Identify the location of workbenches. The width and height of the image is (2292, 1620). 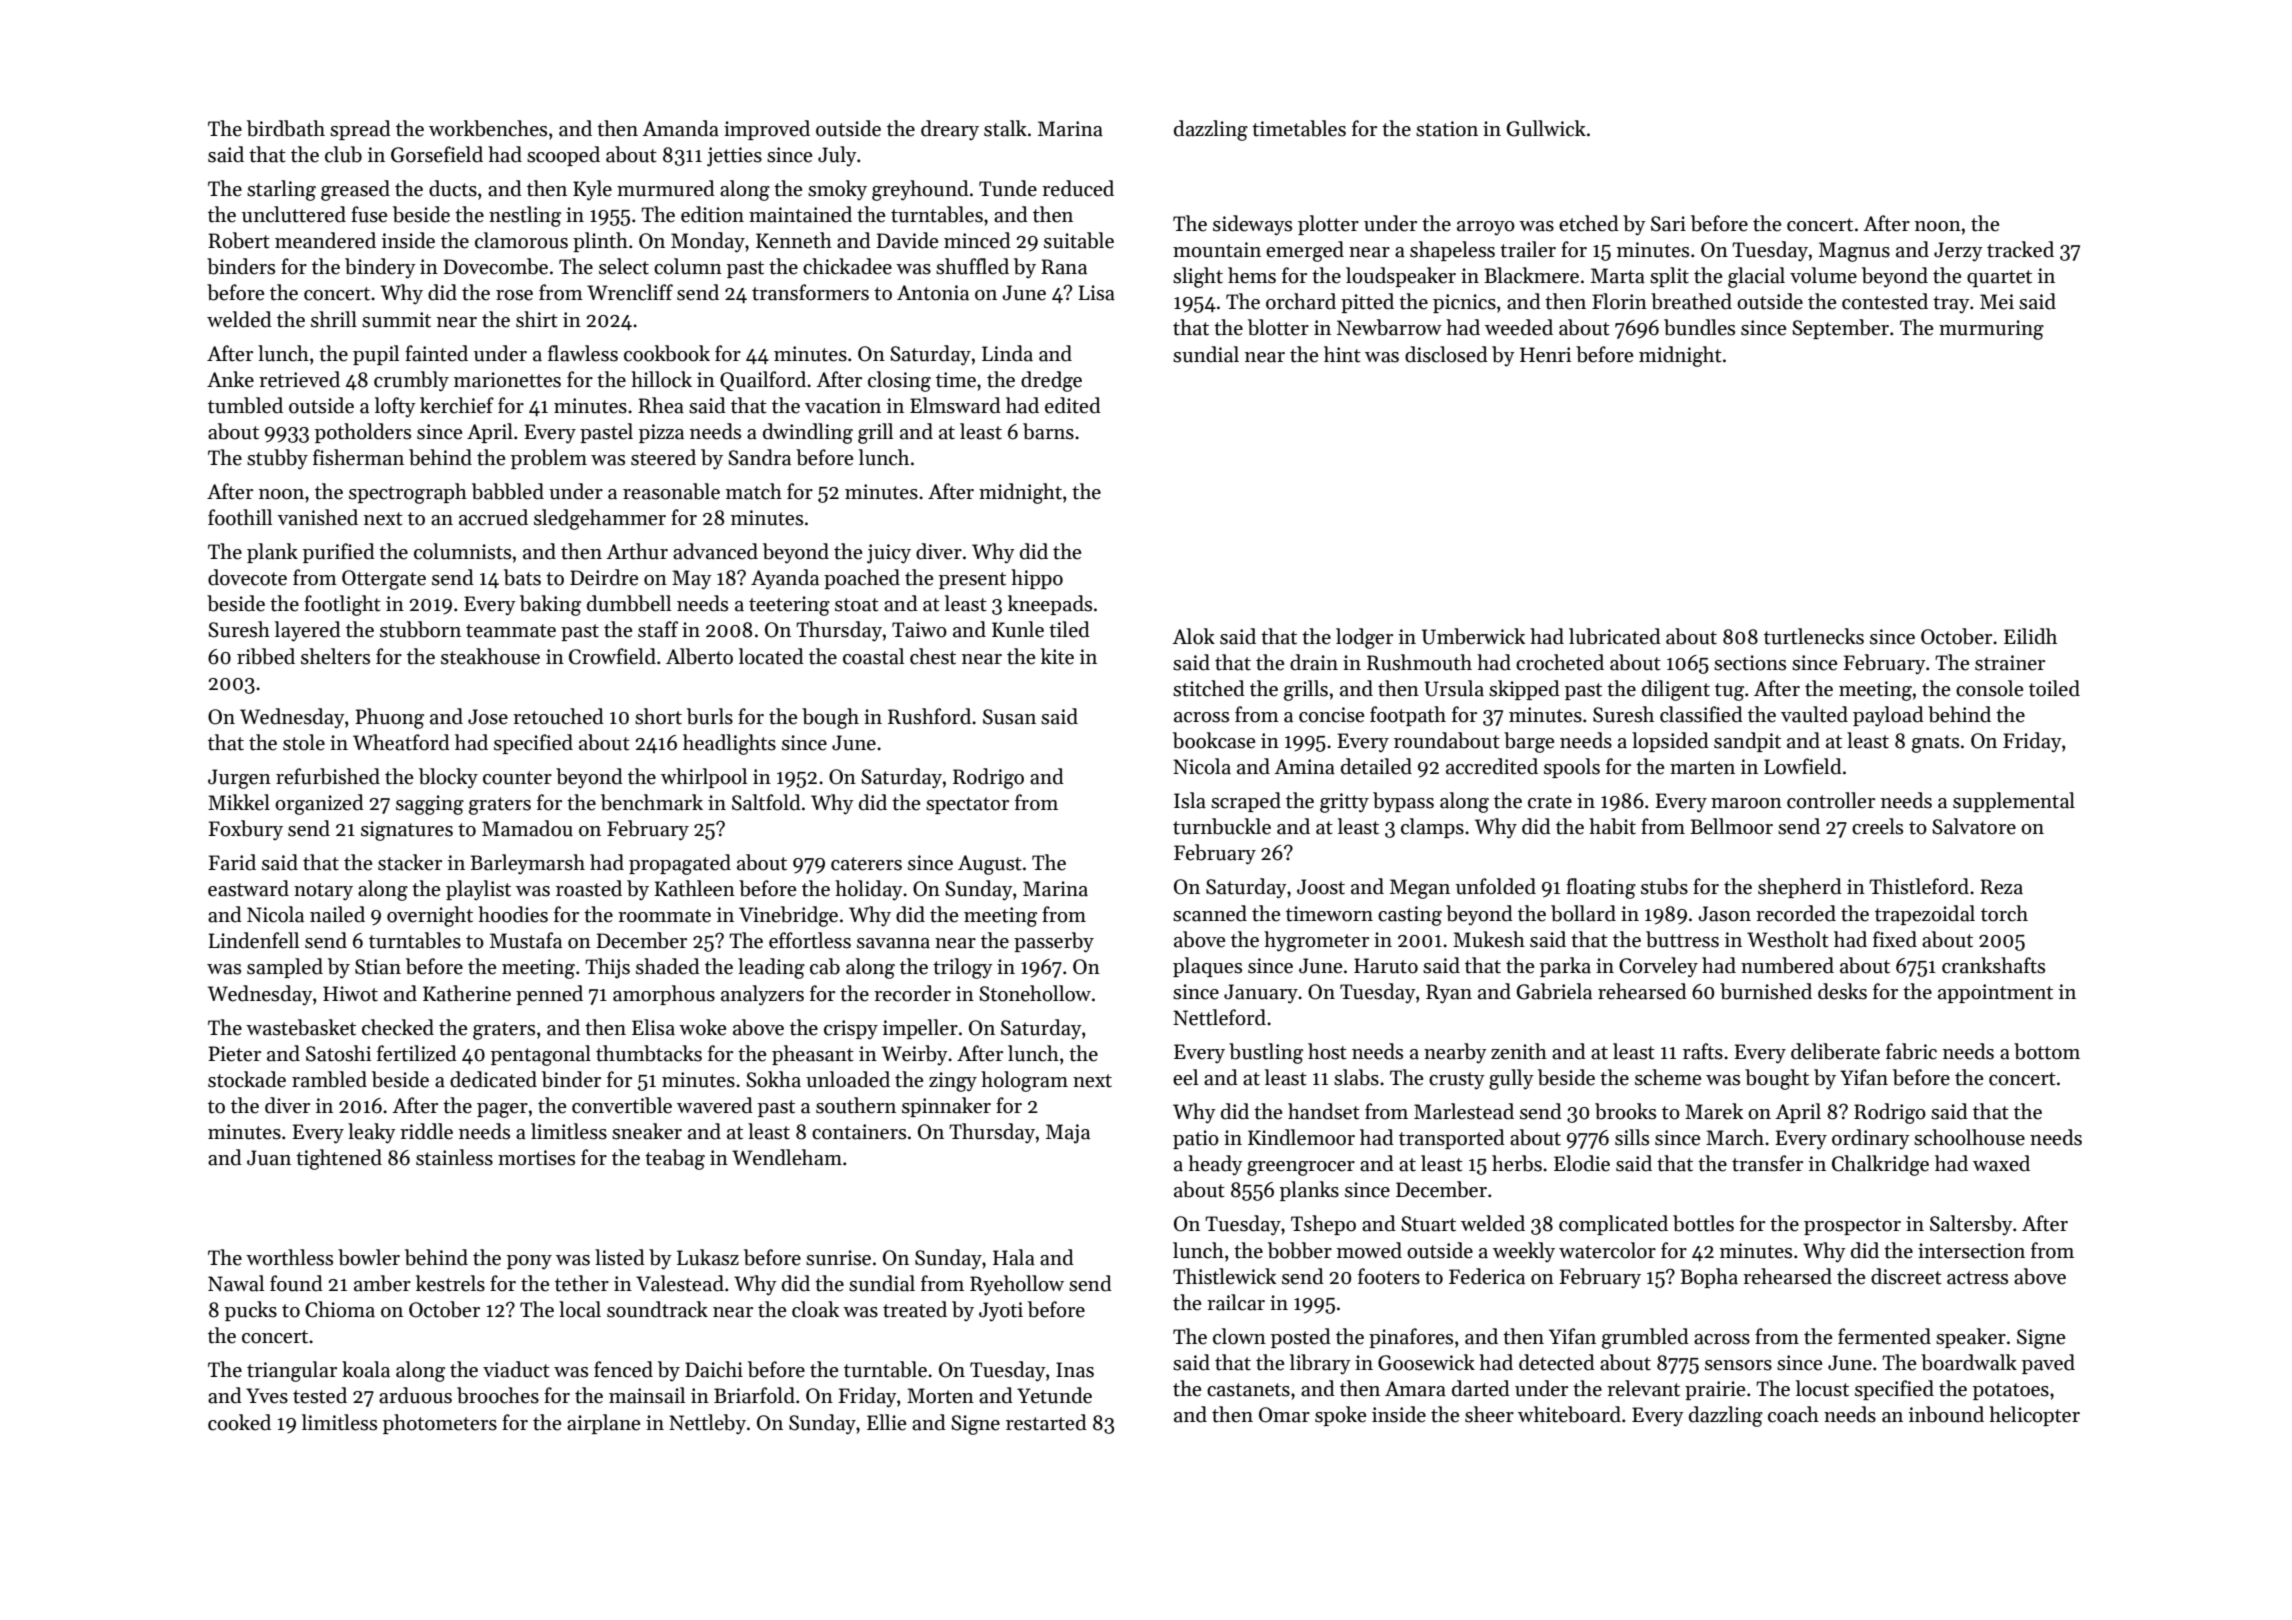
(488, 128).
